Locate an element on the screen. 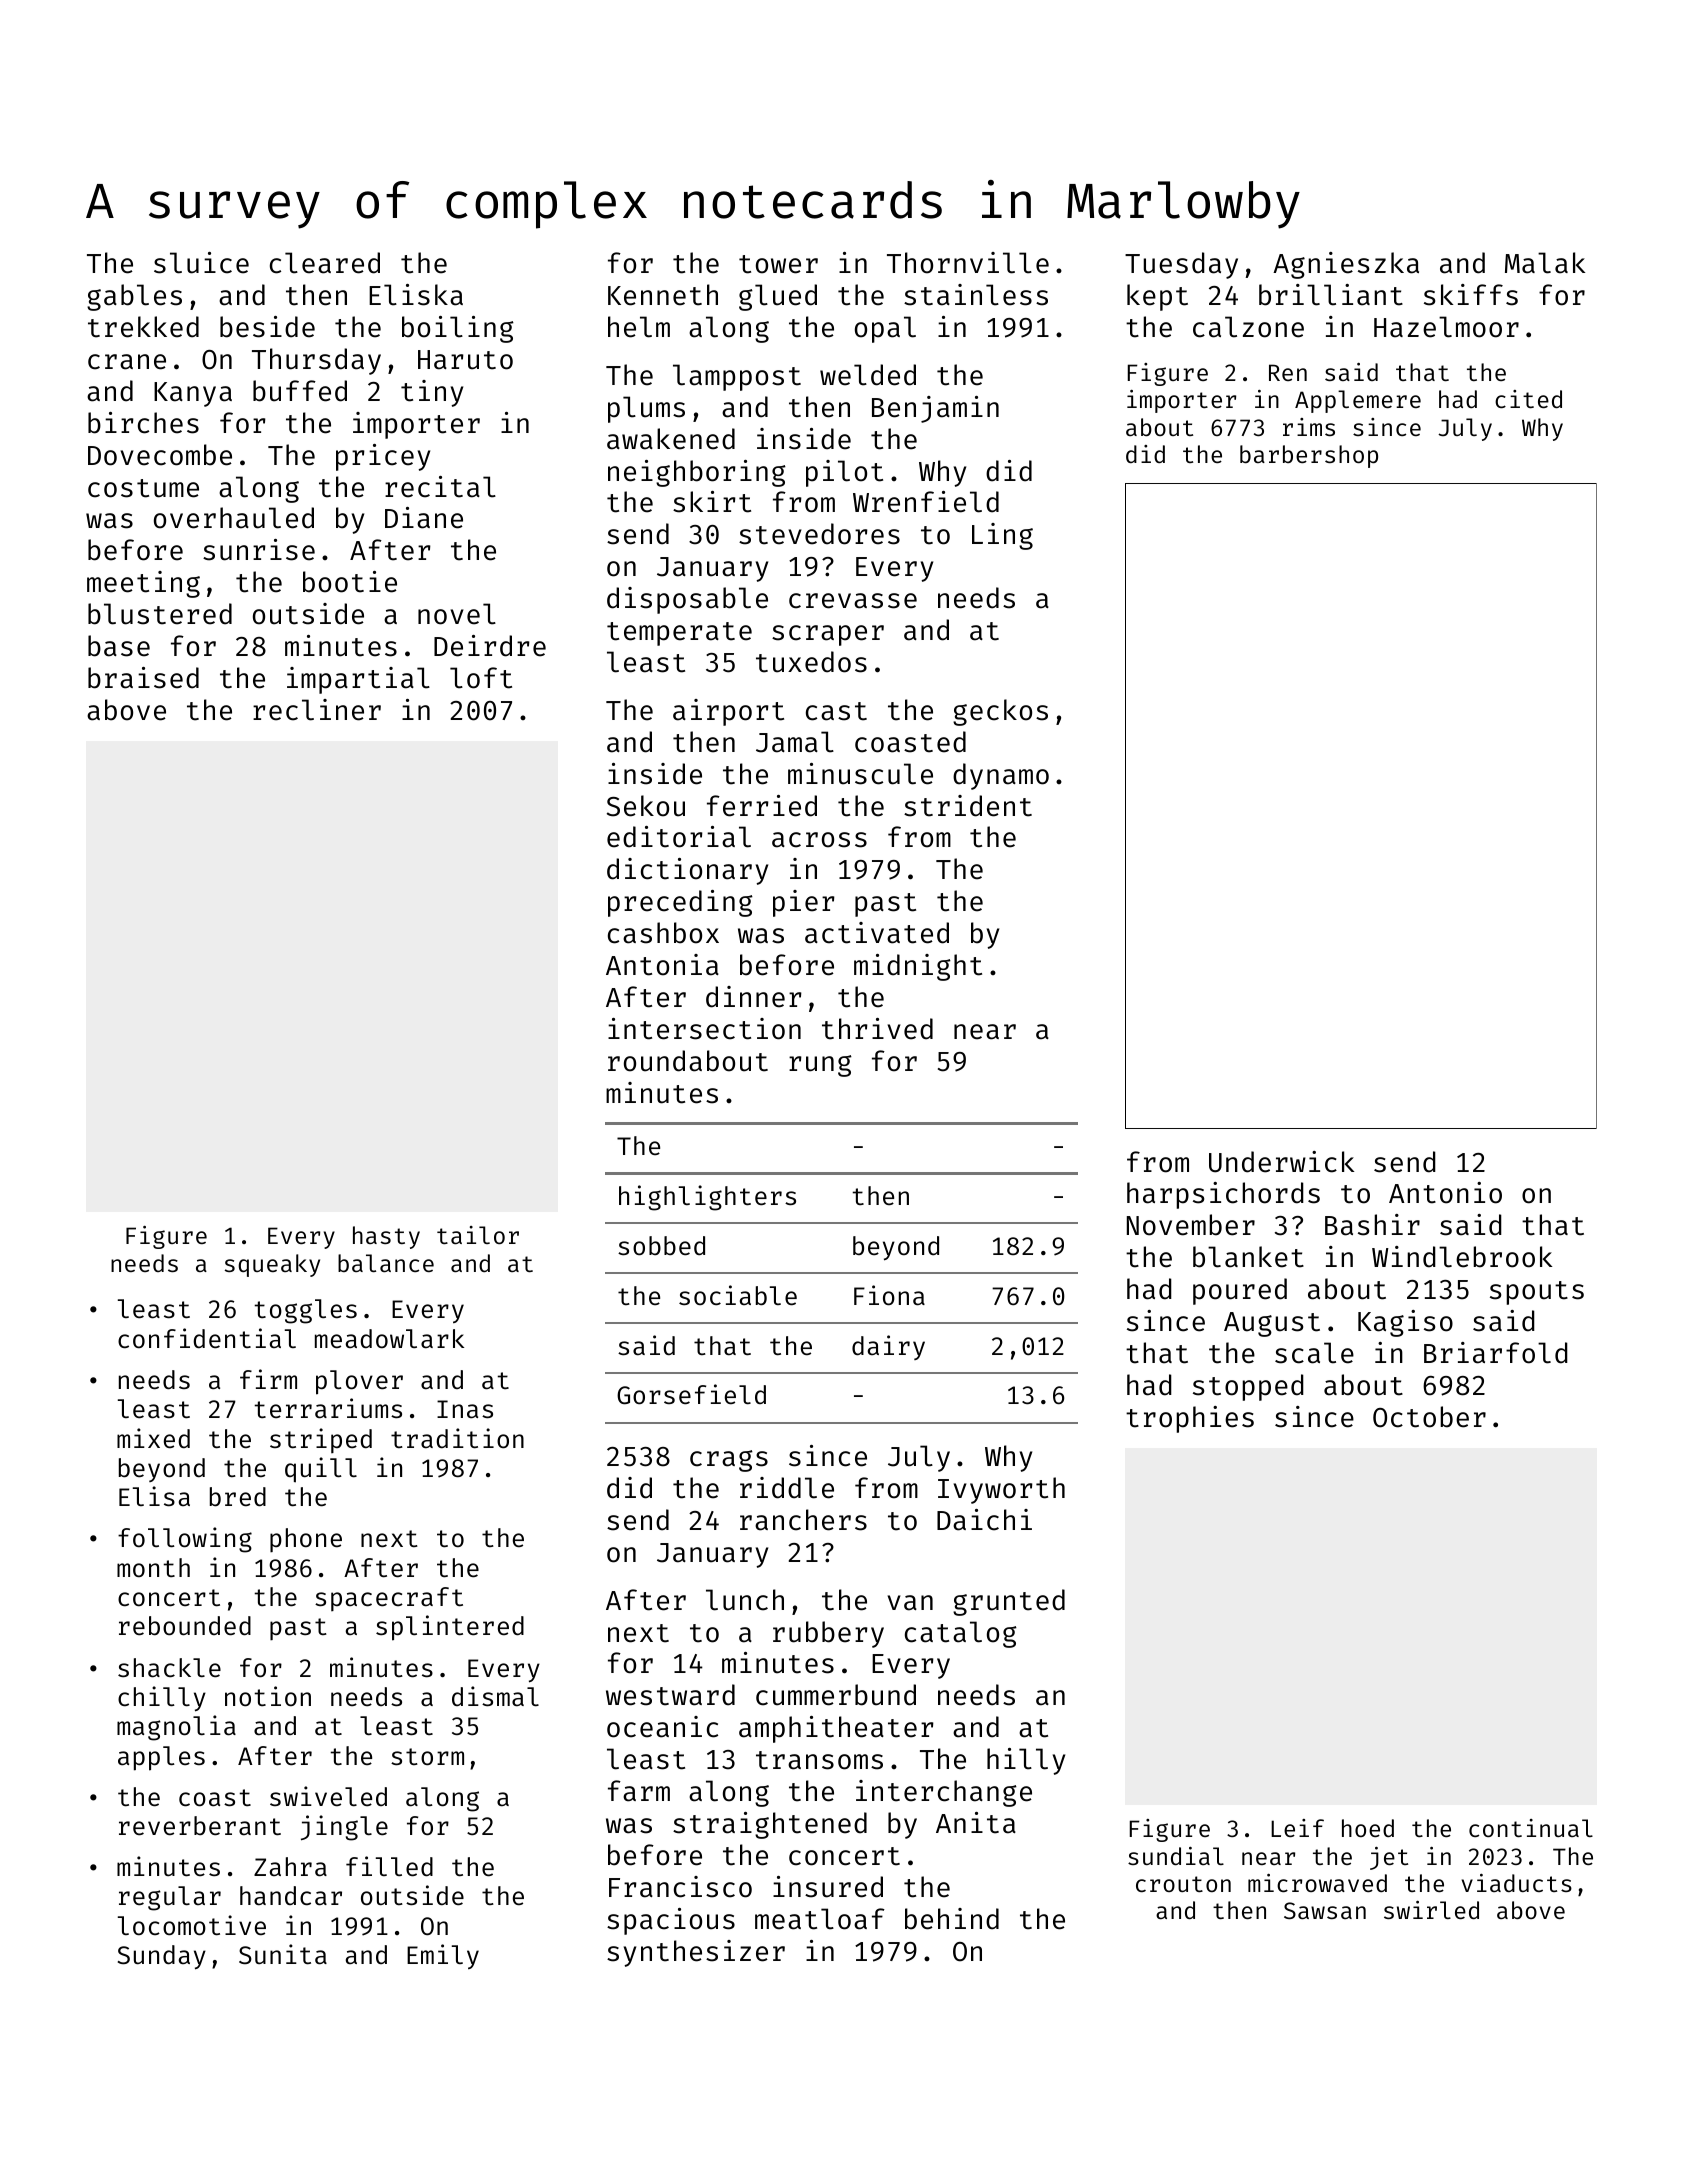 The height and width of the screenshot is (2178, 1683). October is located at coordinates (1429, 1417).
